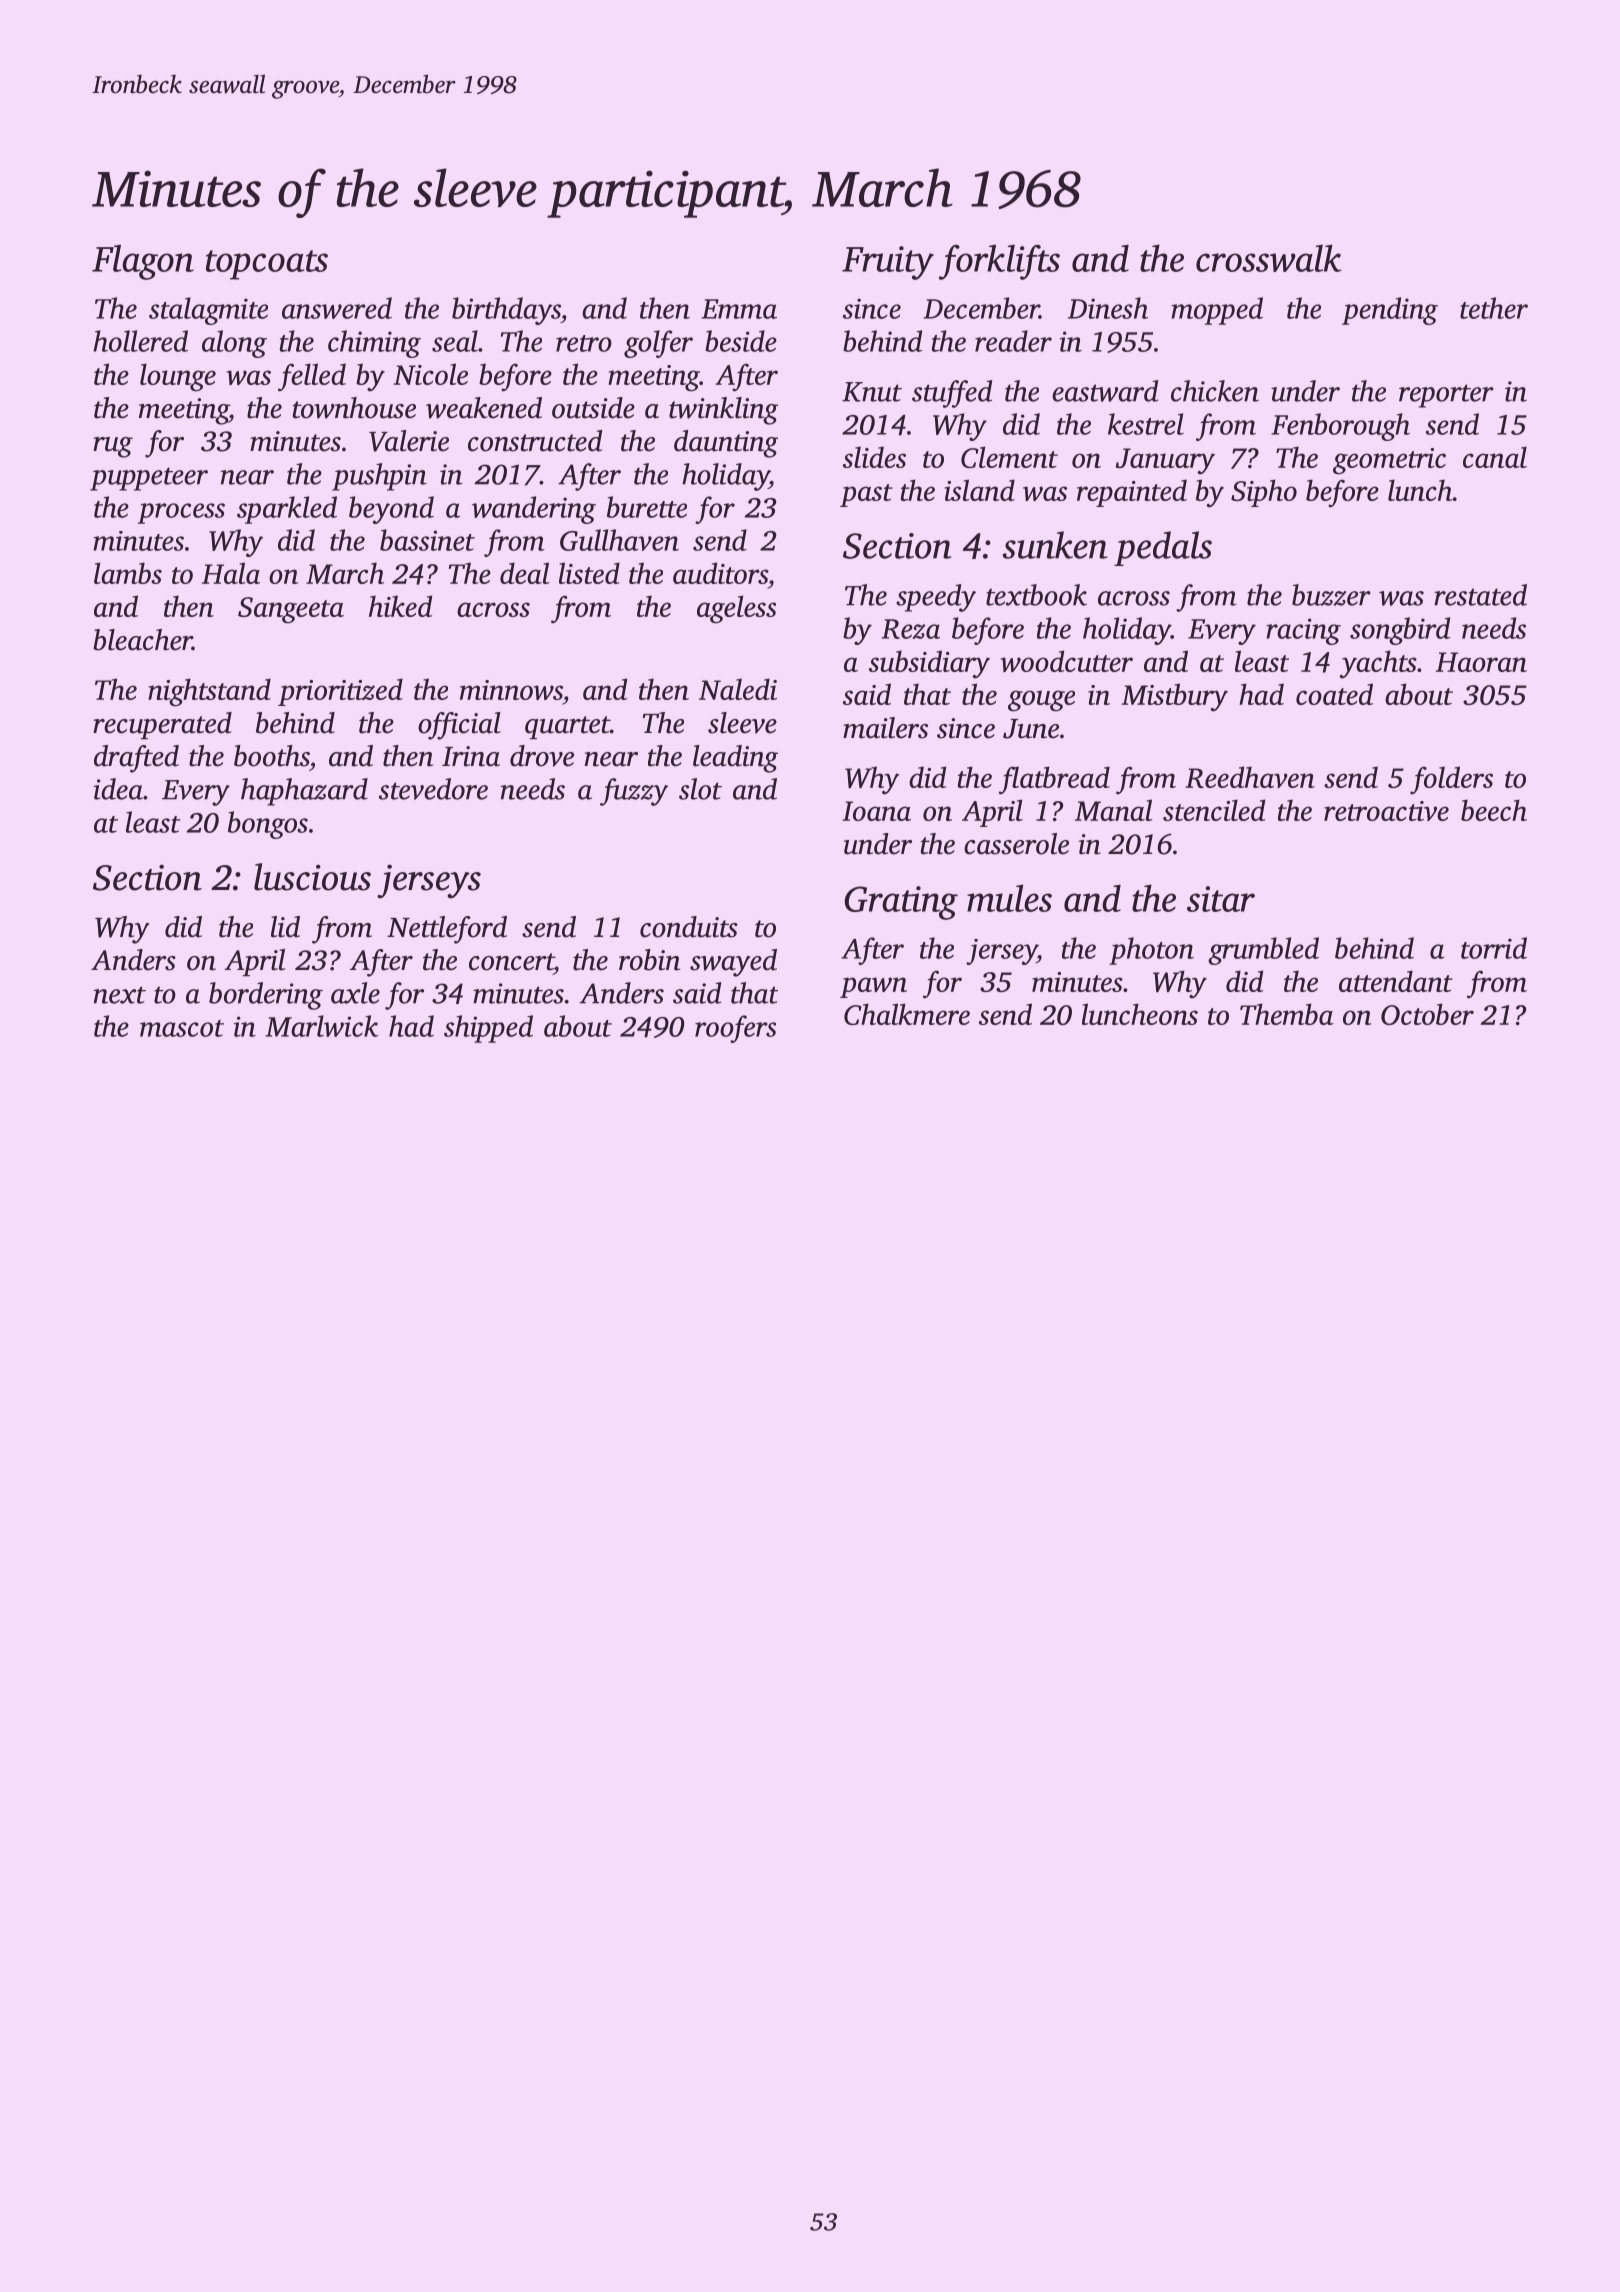 The height and width of the screenshot is (2292, 1620). I want to click on roofers, so click(735, 1029).
